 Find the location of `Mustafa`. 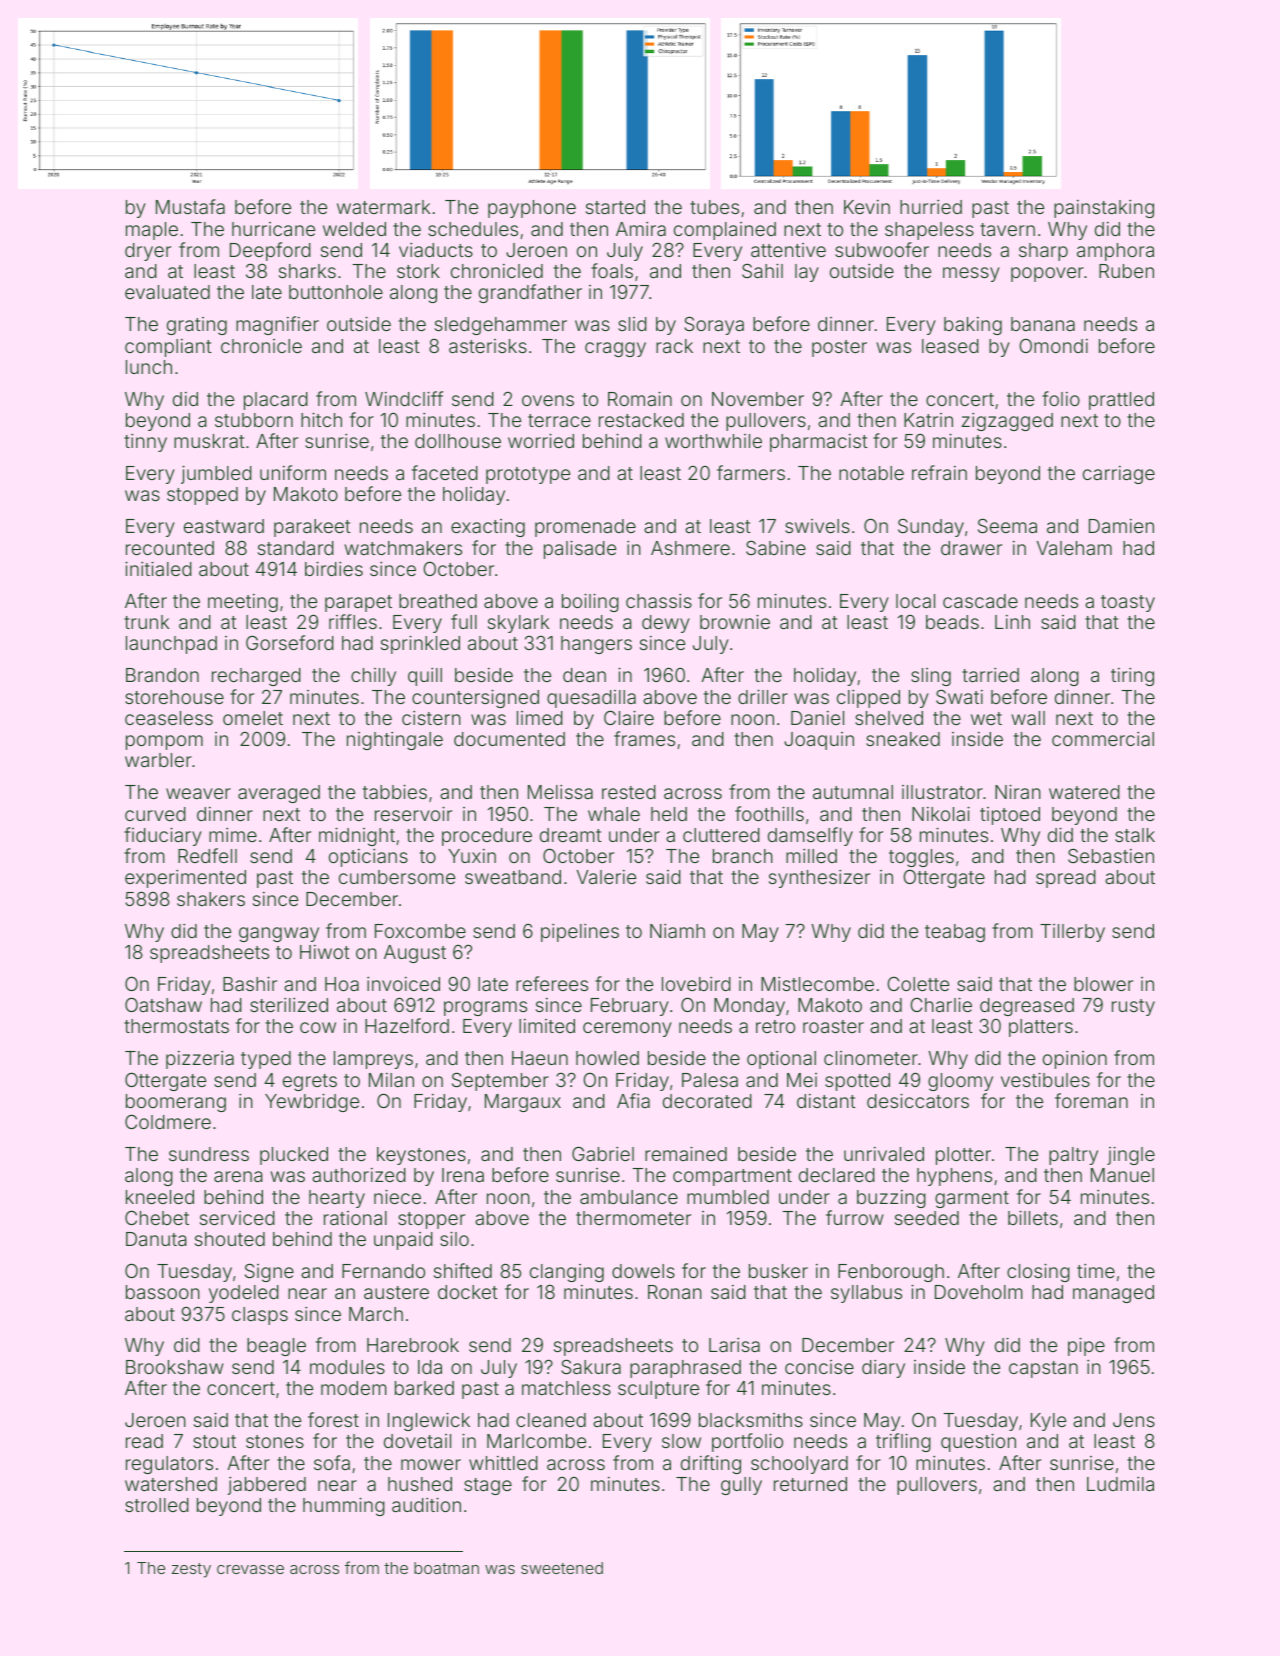

Mustafa is located at coordinates (190, 206).
